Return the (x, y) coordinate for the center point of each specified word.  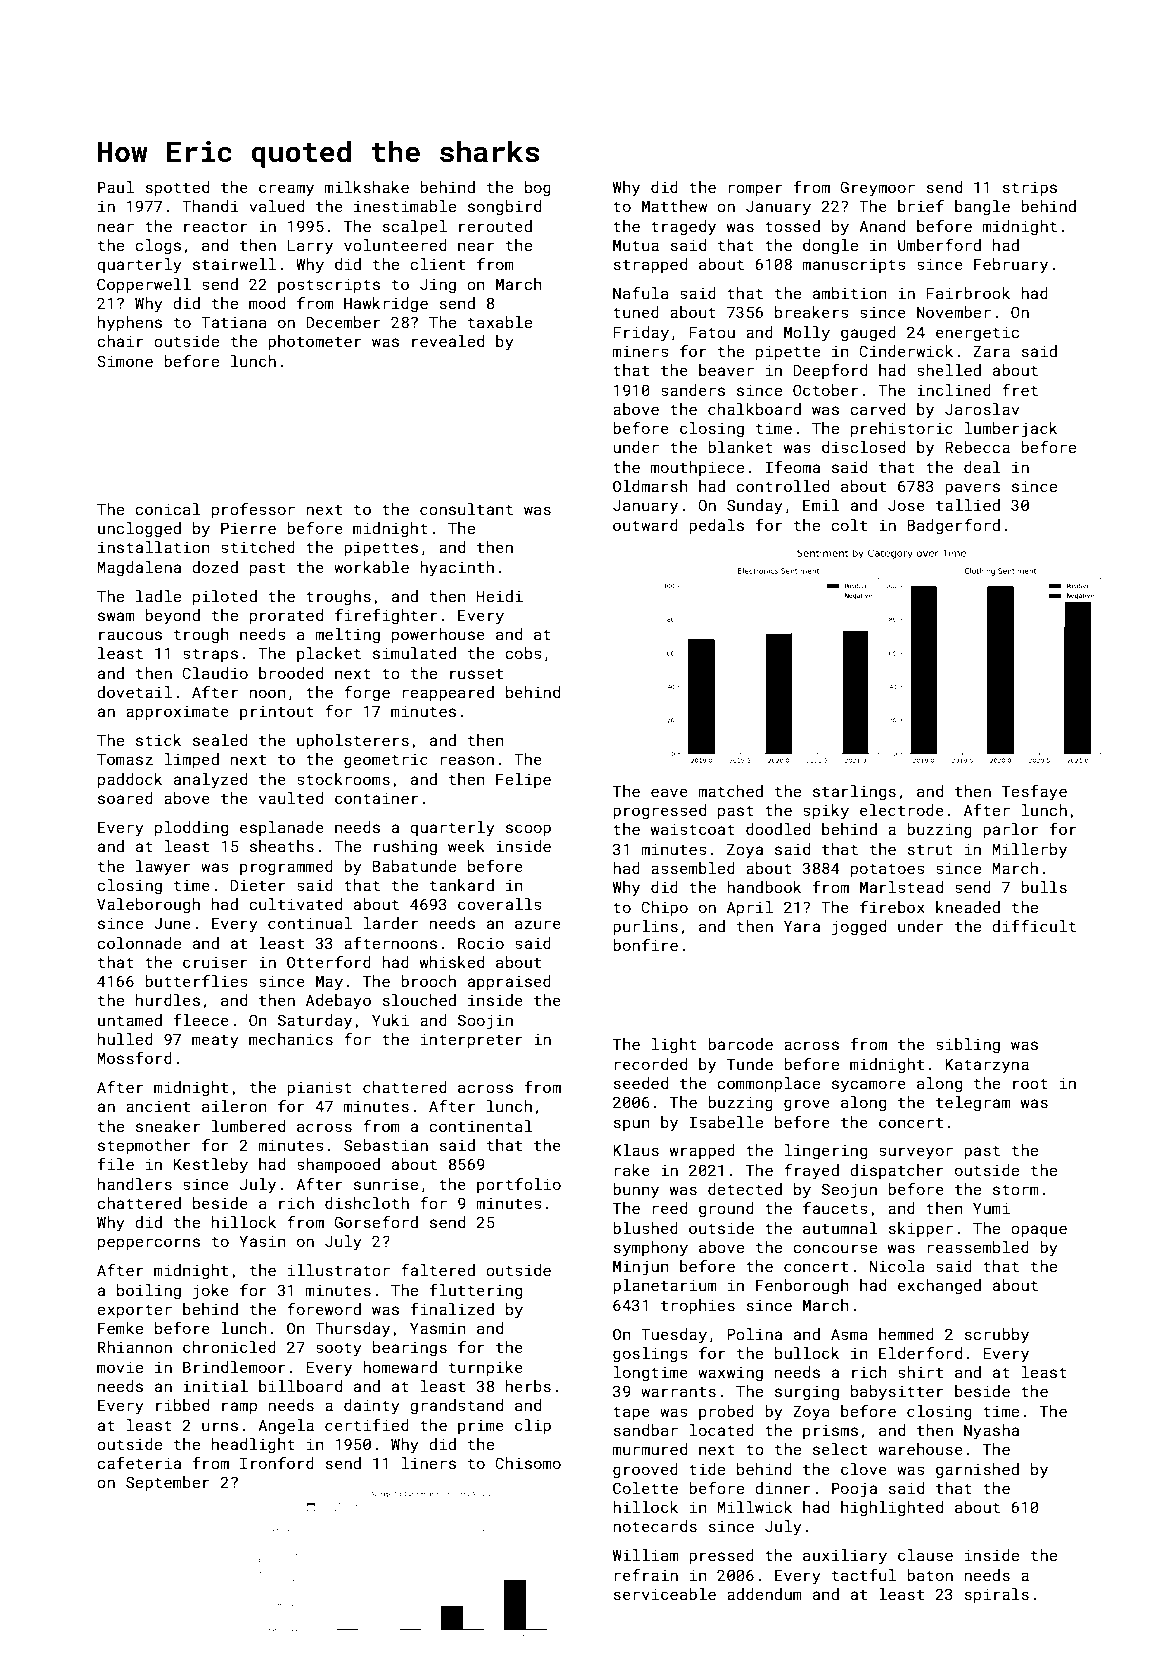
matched (730, 791)
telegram (973, 1104)
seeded (641, 1083)
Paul (116, 187)
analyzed (210, 781)
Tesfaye (1034, 793)
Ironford (277, 1463)
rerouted (495, 226)
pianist (319, 1088)
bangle (982, 208)
